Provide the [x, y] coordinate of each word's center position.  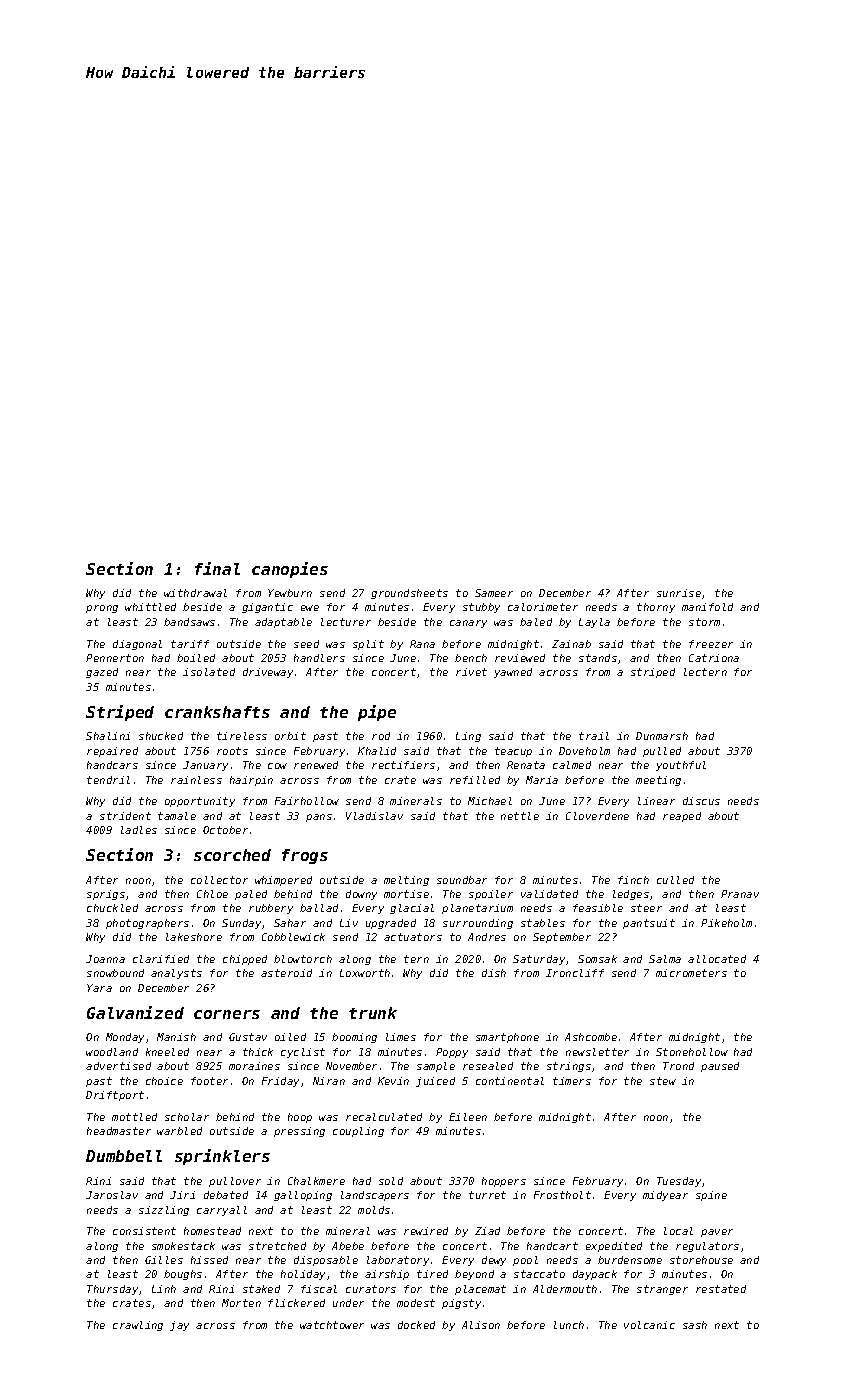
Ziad [487, 1231]
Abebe [348, 1246]
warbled [179, 1131]
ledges [631, 895]
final [217, 568]
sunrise [679, 593]
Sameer [494, 593]
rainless [196, 780]
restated [721, 1289]
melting [406, 881]
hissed [209, 1260]
